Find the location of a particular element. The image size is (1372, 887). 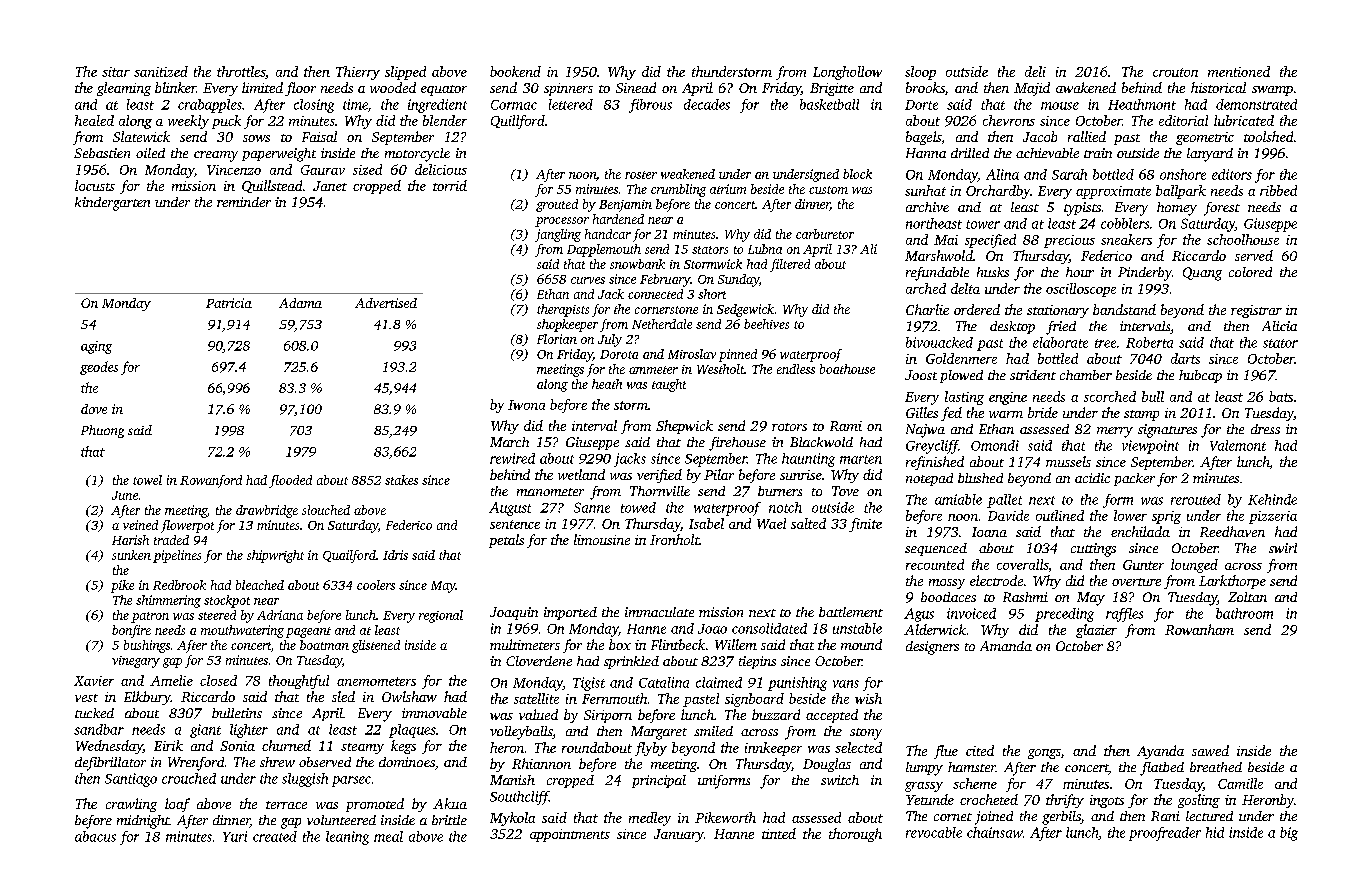

recounted is located at coordinates (935, 564).
